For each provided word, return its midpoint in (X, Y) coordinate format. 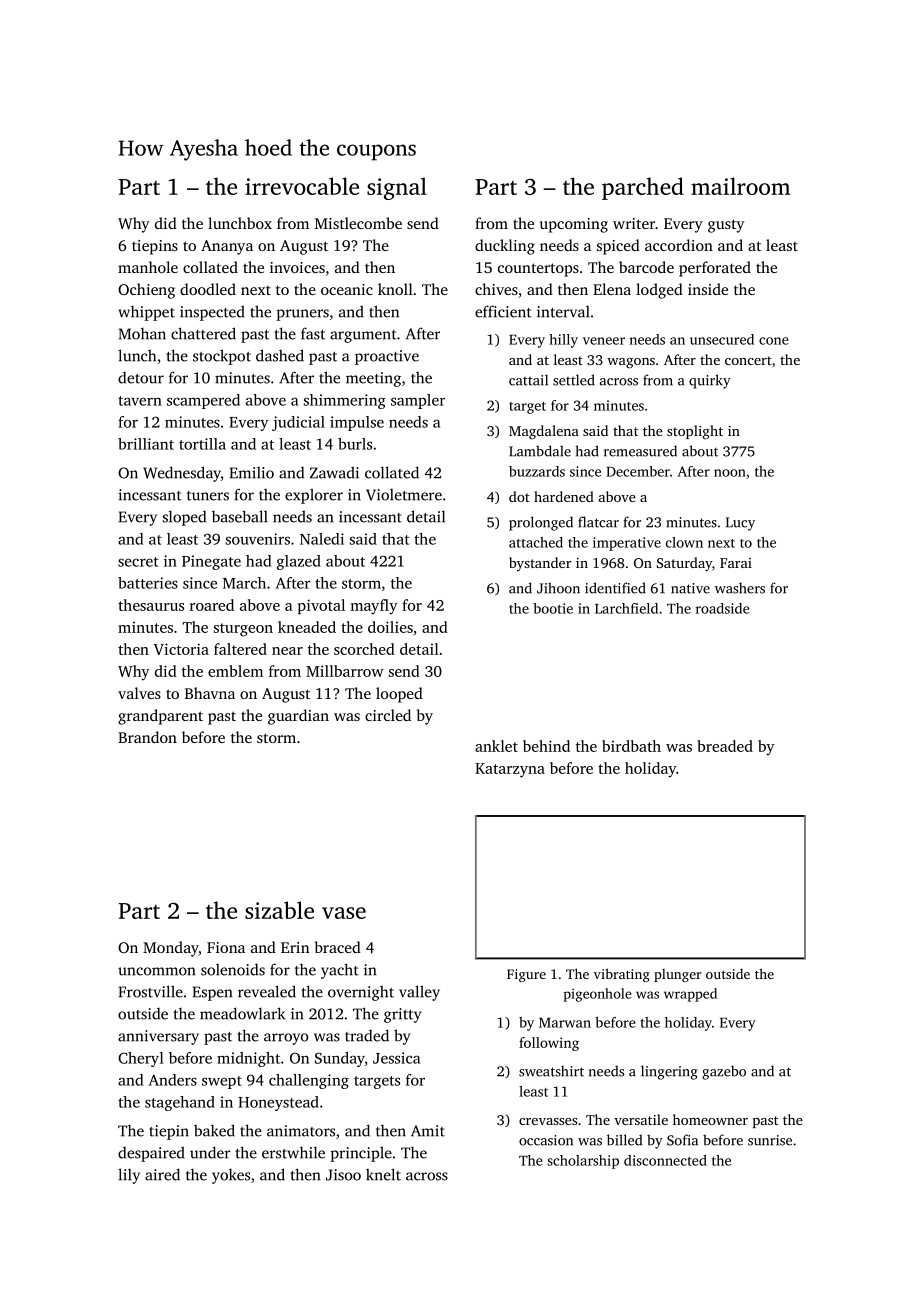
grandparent (160, 717)
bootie (553, 608)
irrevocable (302, 186)
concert (748, 360)
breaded (725, 746)
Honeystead (278, 1103)
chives (496, 289)
